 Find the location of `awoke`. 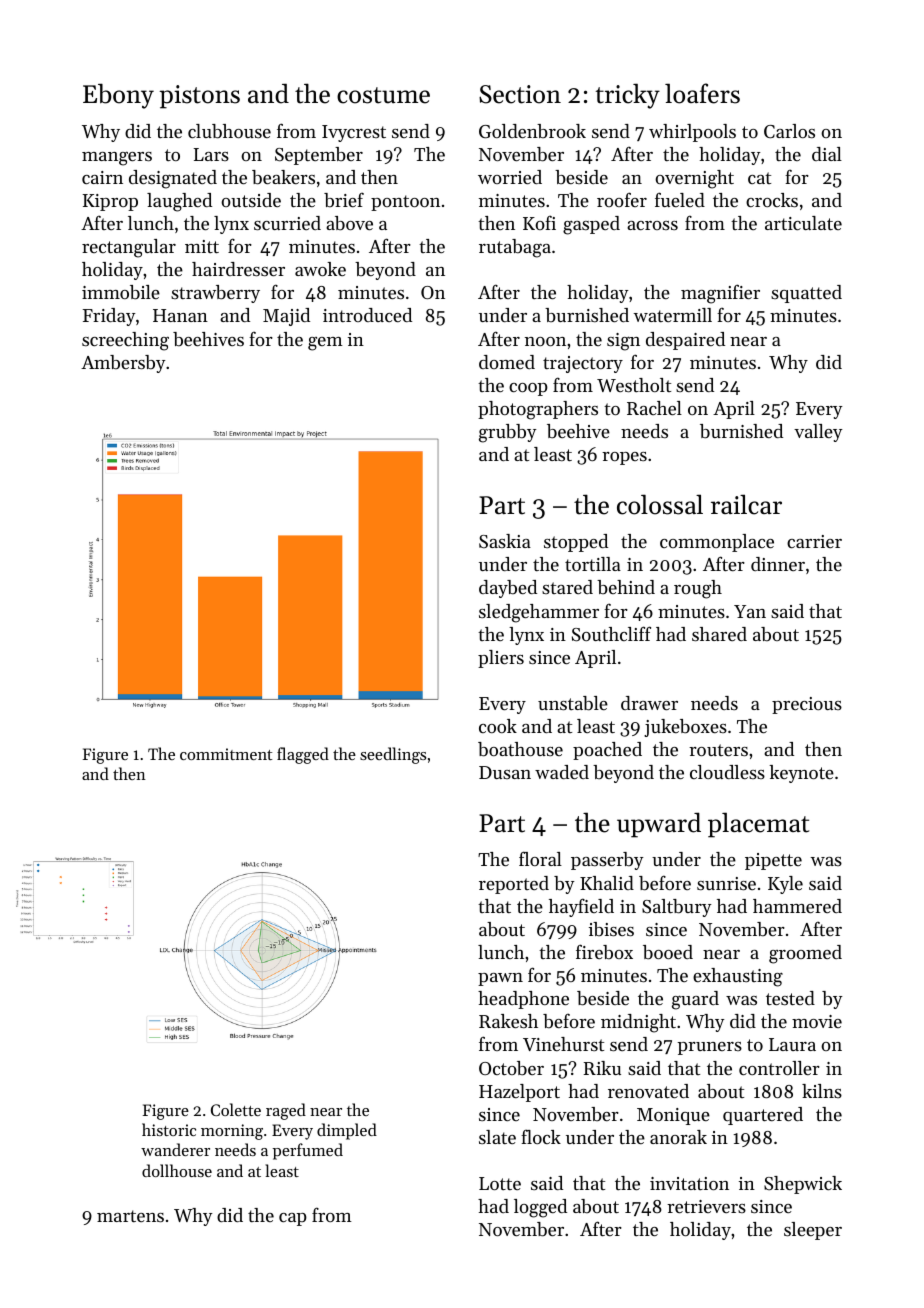

awoke is located at coordinates (320, 269).
